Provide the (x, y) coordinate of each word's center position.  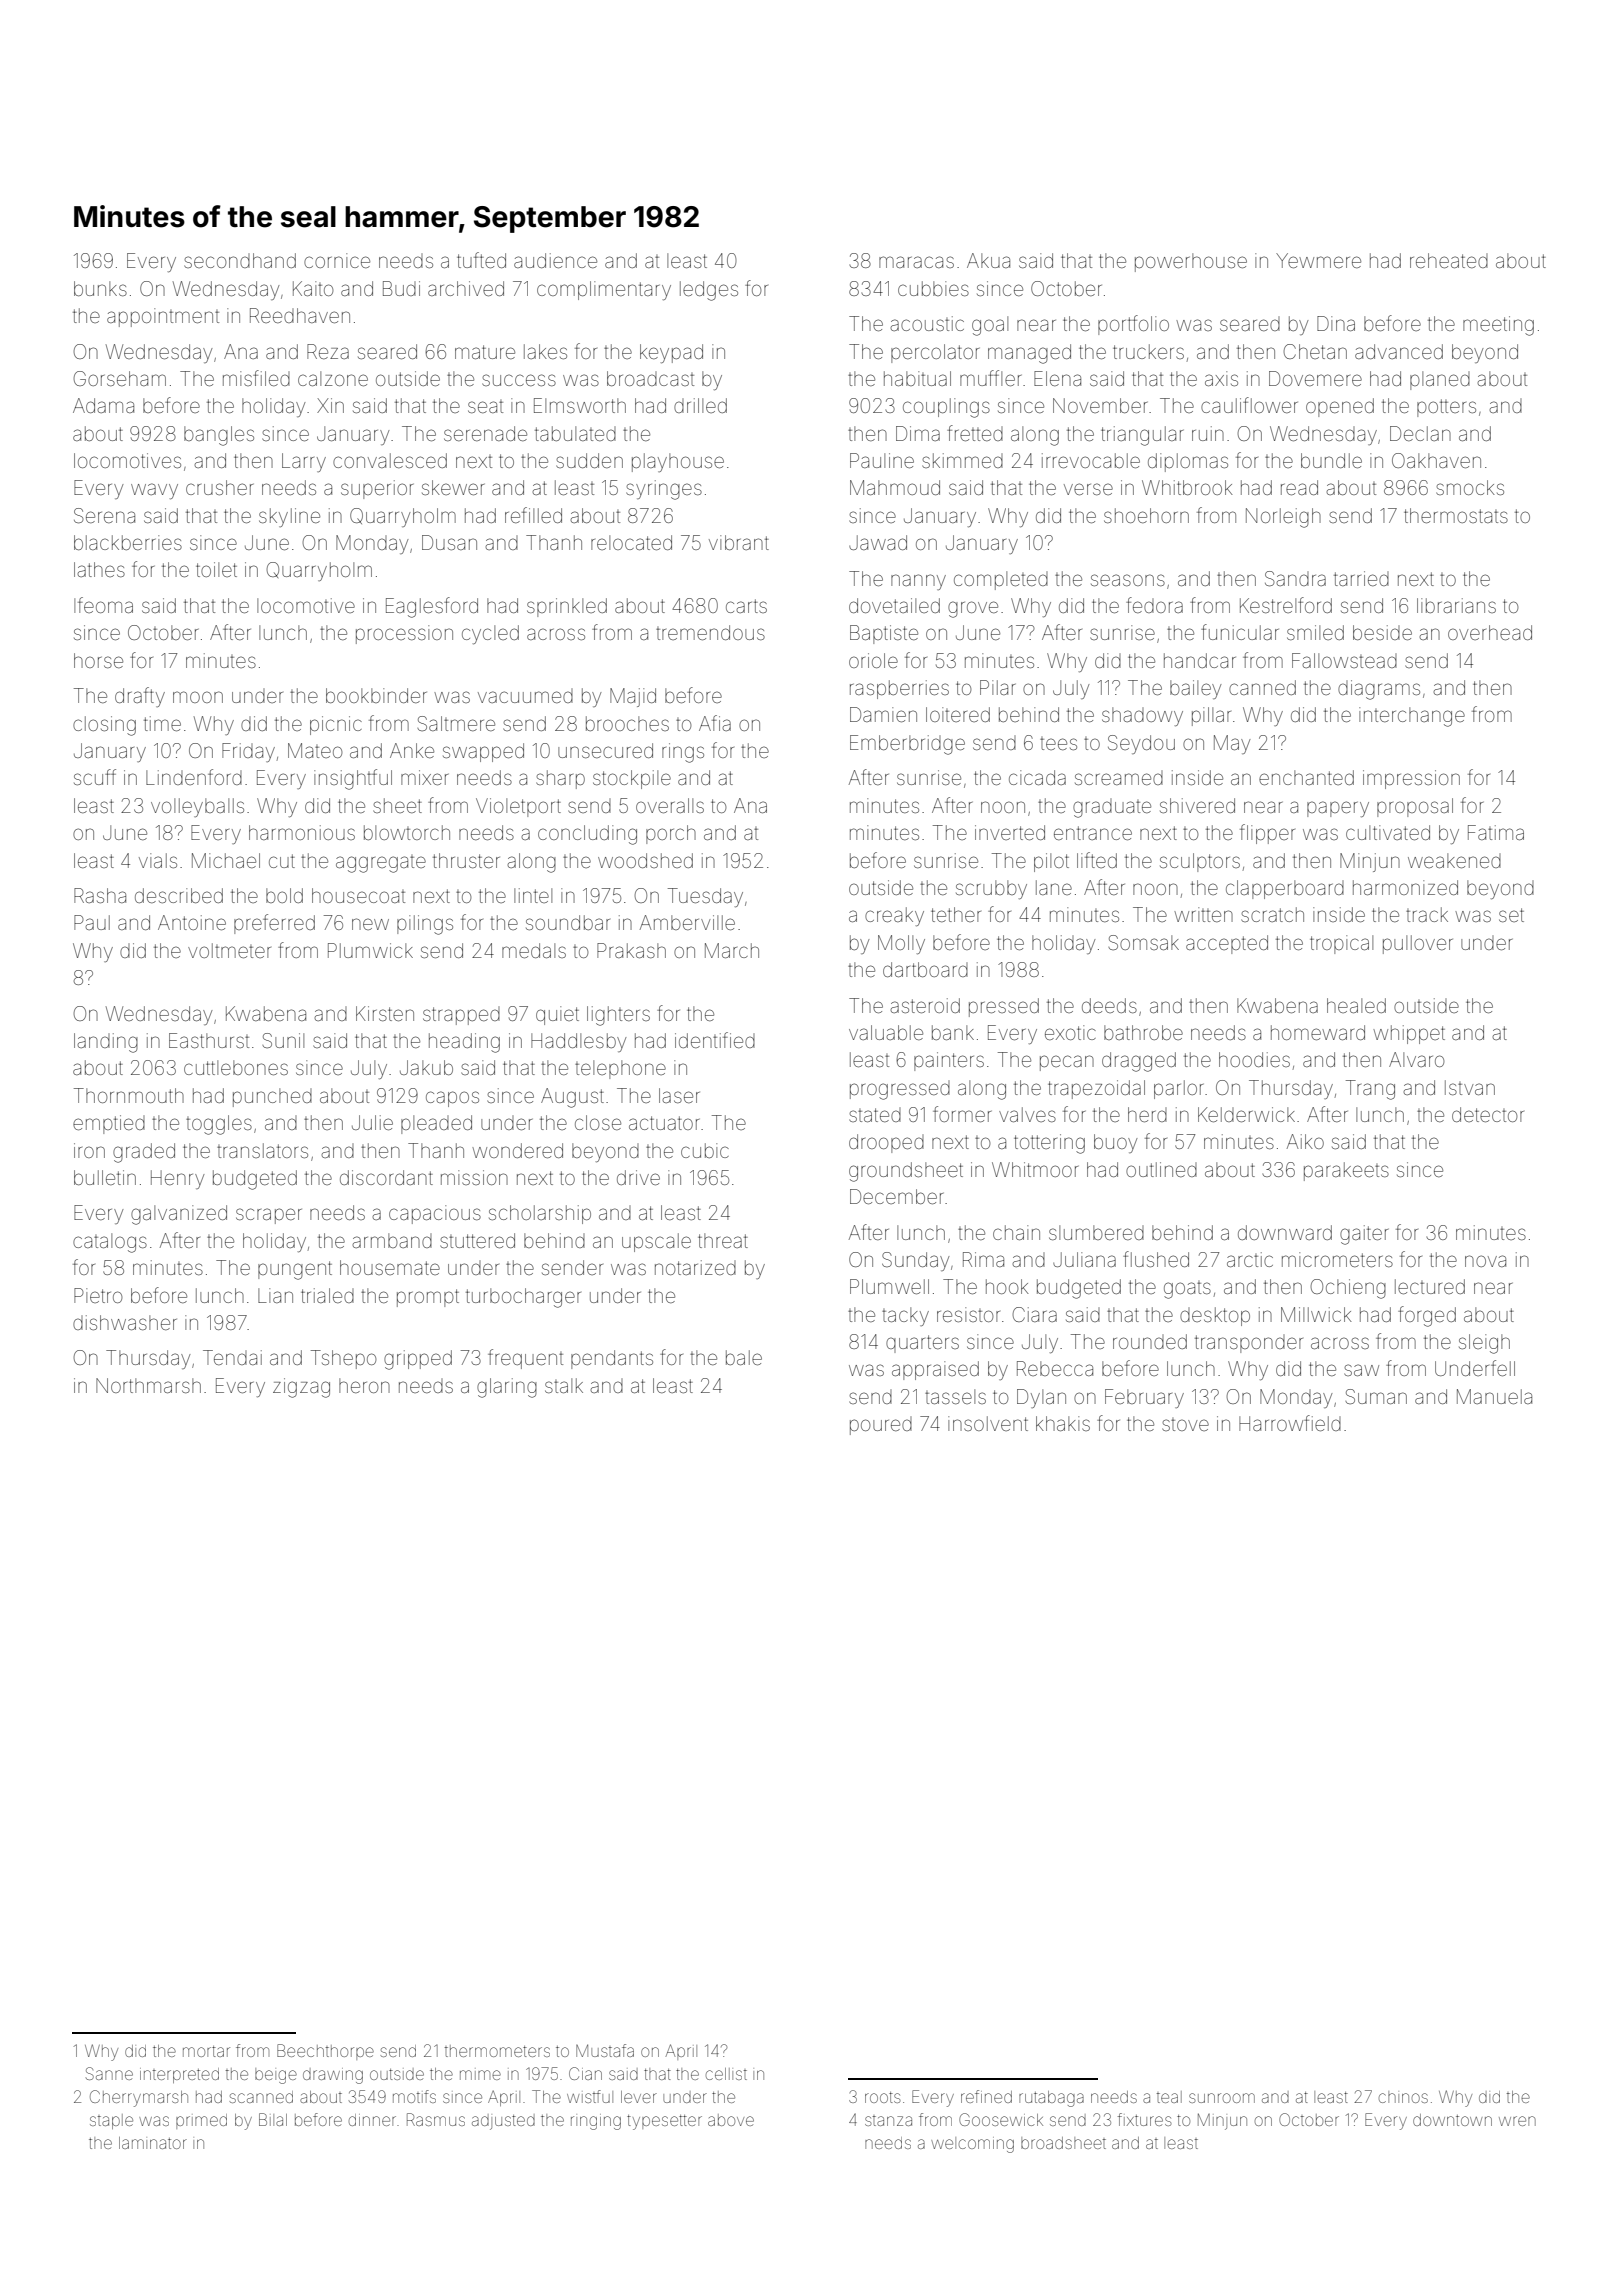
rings (683, 753)
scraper (269, 1216)
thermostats (1456, 515)
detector (1488, 1114)
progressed (900, 1090)
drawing (333, 2076)
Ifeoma (103, 605)
